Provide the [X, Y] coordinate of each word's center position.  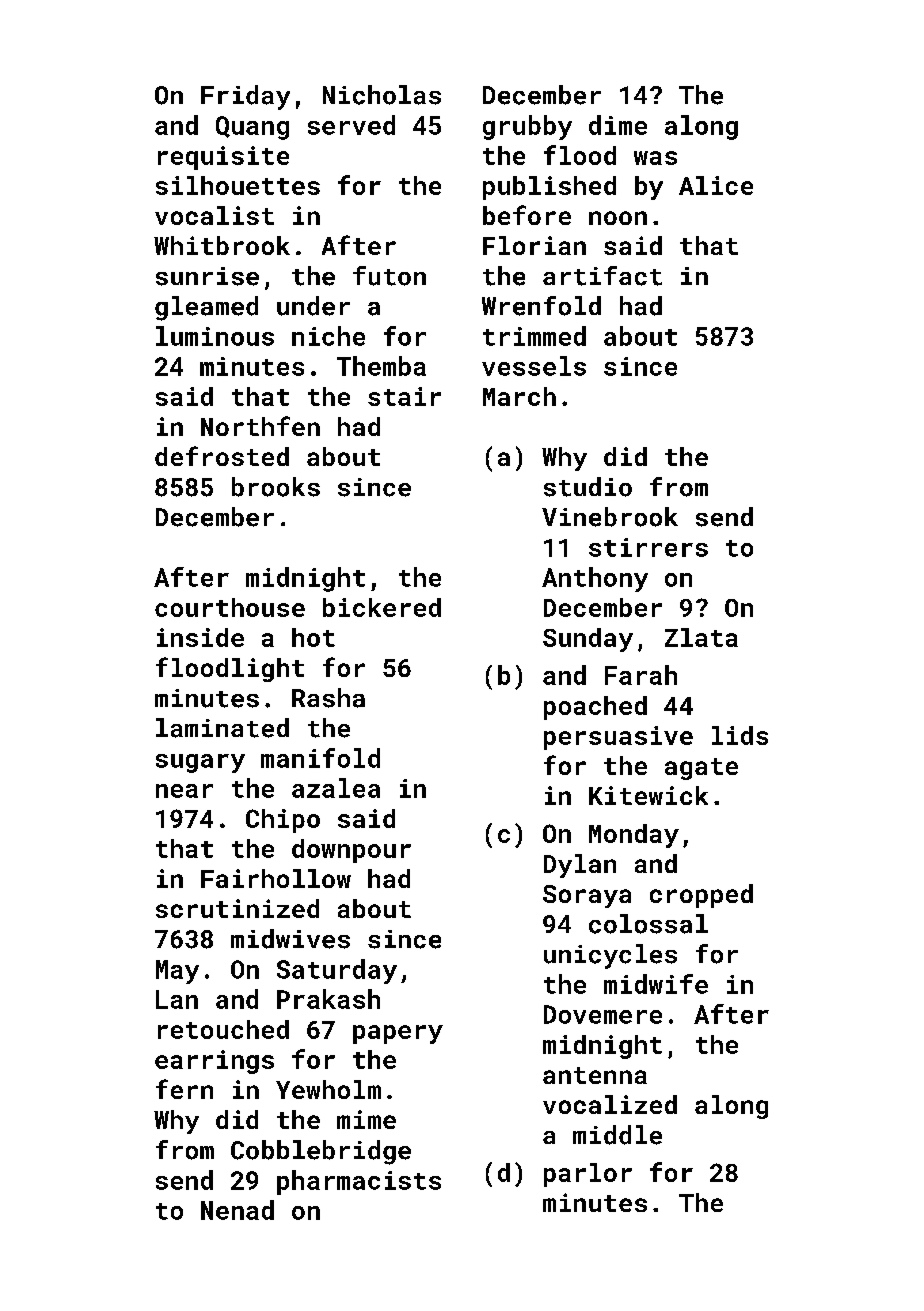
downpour [351, 851]
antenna [595, 1075]
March [519, 396]
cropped [701, 896]
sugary [200, 763]
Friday [245, 97]
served [351, 125]
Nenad [237, 1210]
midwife [656, 984]
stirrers [648, 547]
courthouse [230, 607]
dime [618, 125]
